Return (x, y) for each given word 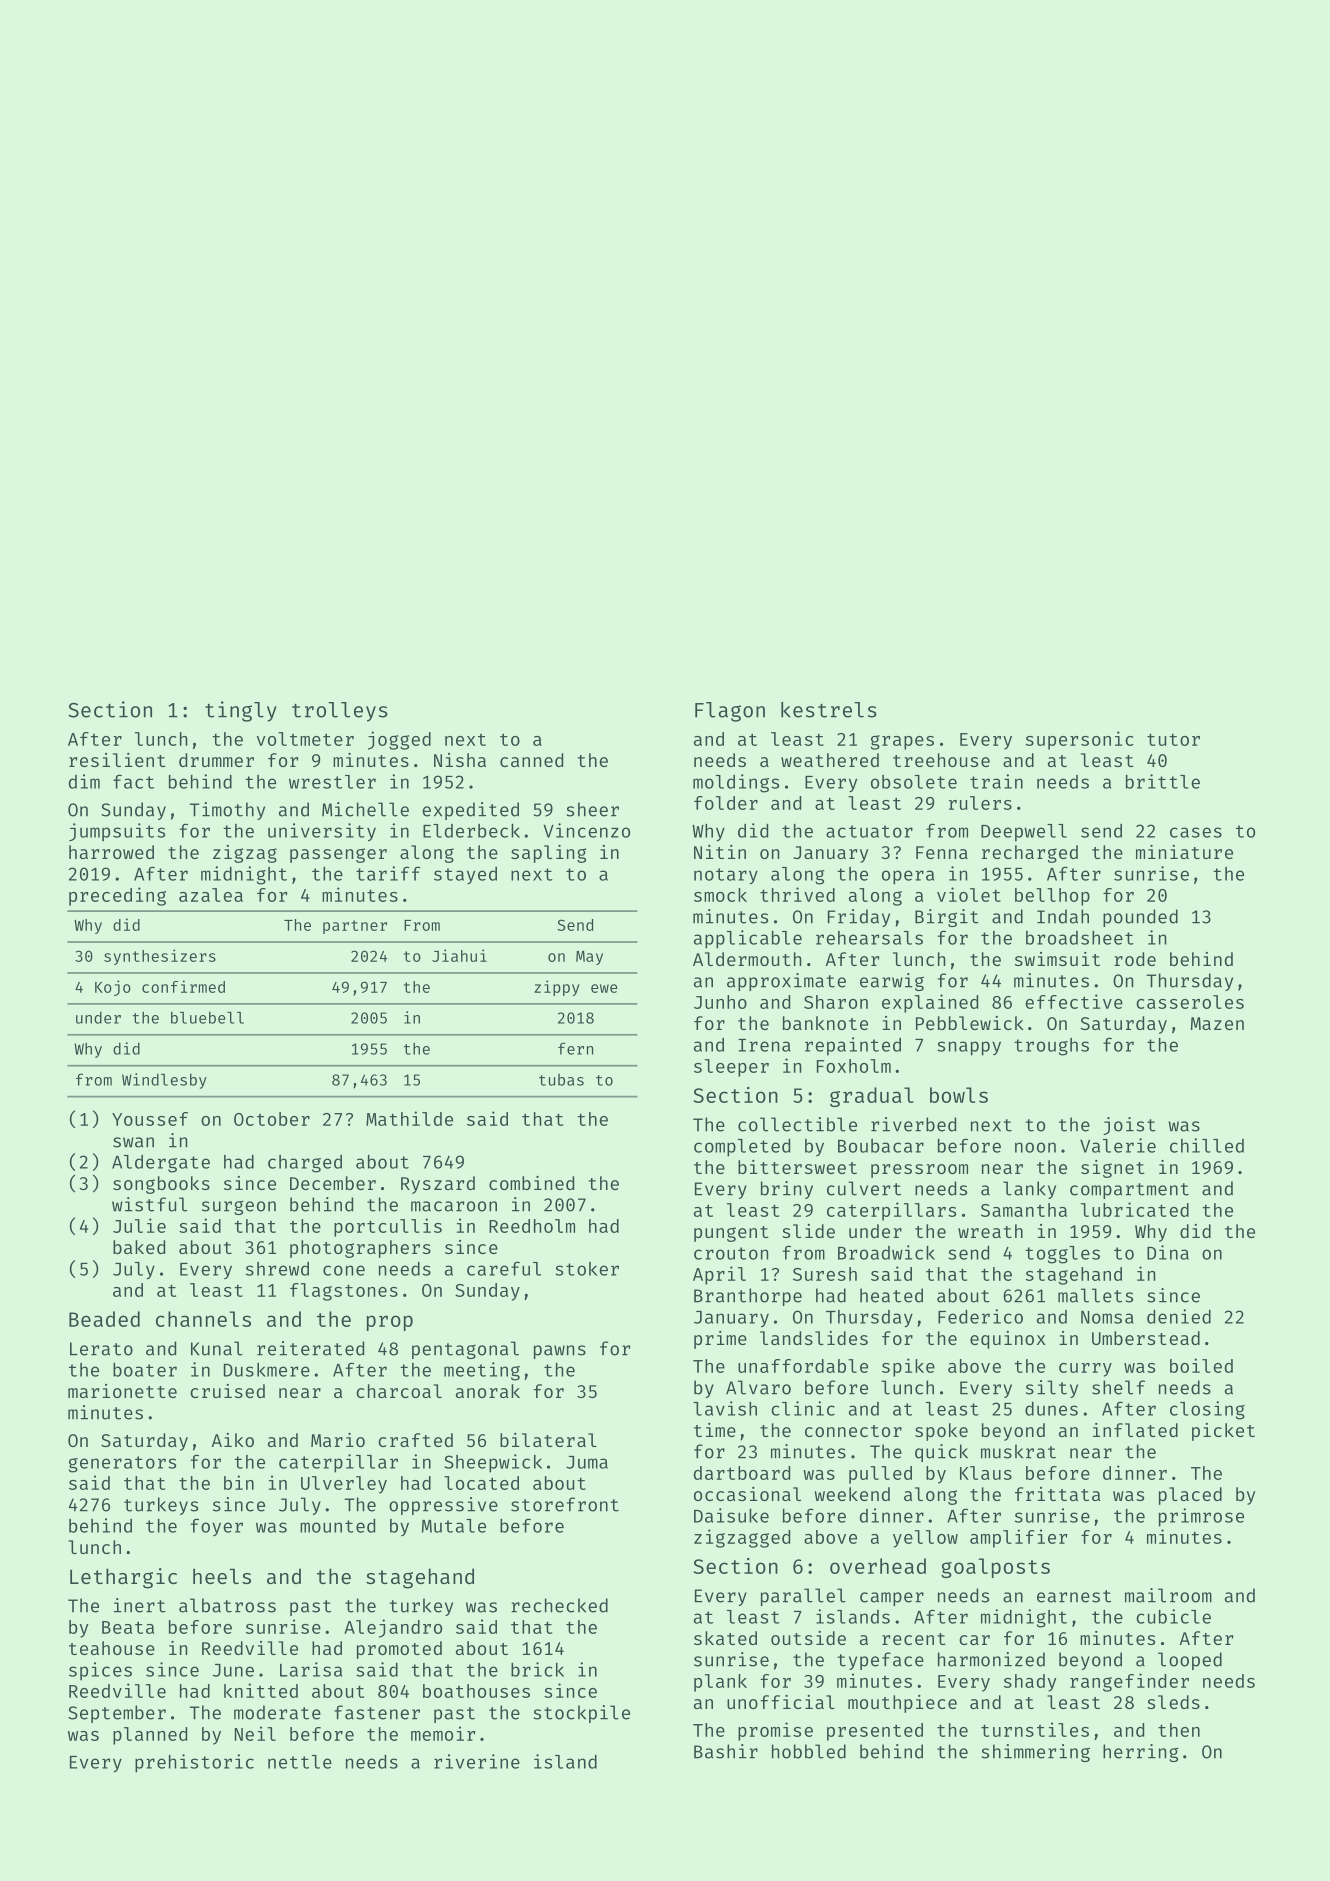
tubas (561, 1080)
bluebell (207, 1018)
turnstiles (1035, 1729)
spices (100, 1671)
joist (1129, 1126)
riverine (477, 1761)
